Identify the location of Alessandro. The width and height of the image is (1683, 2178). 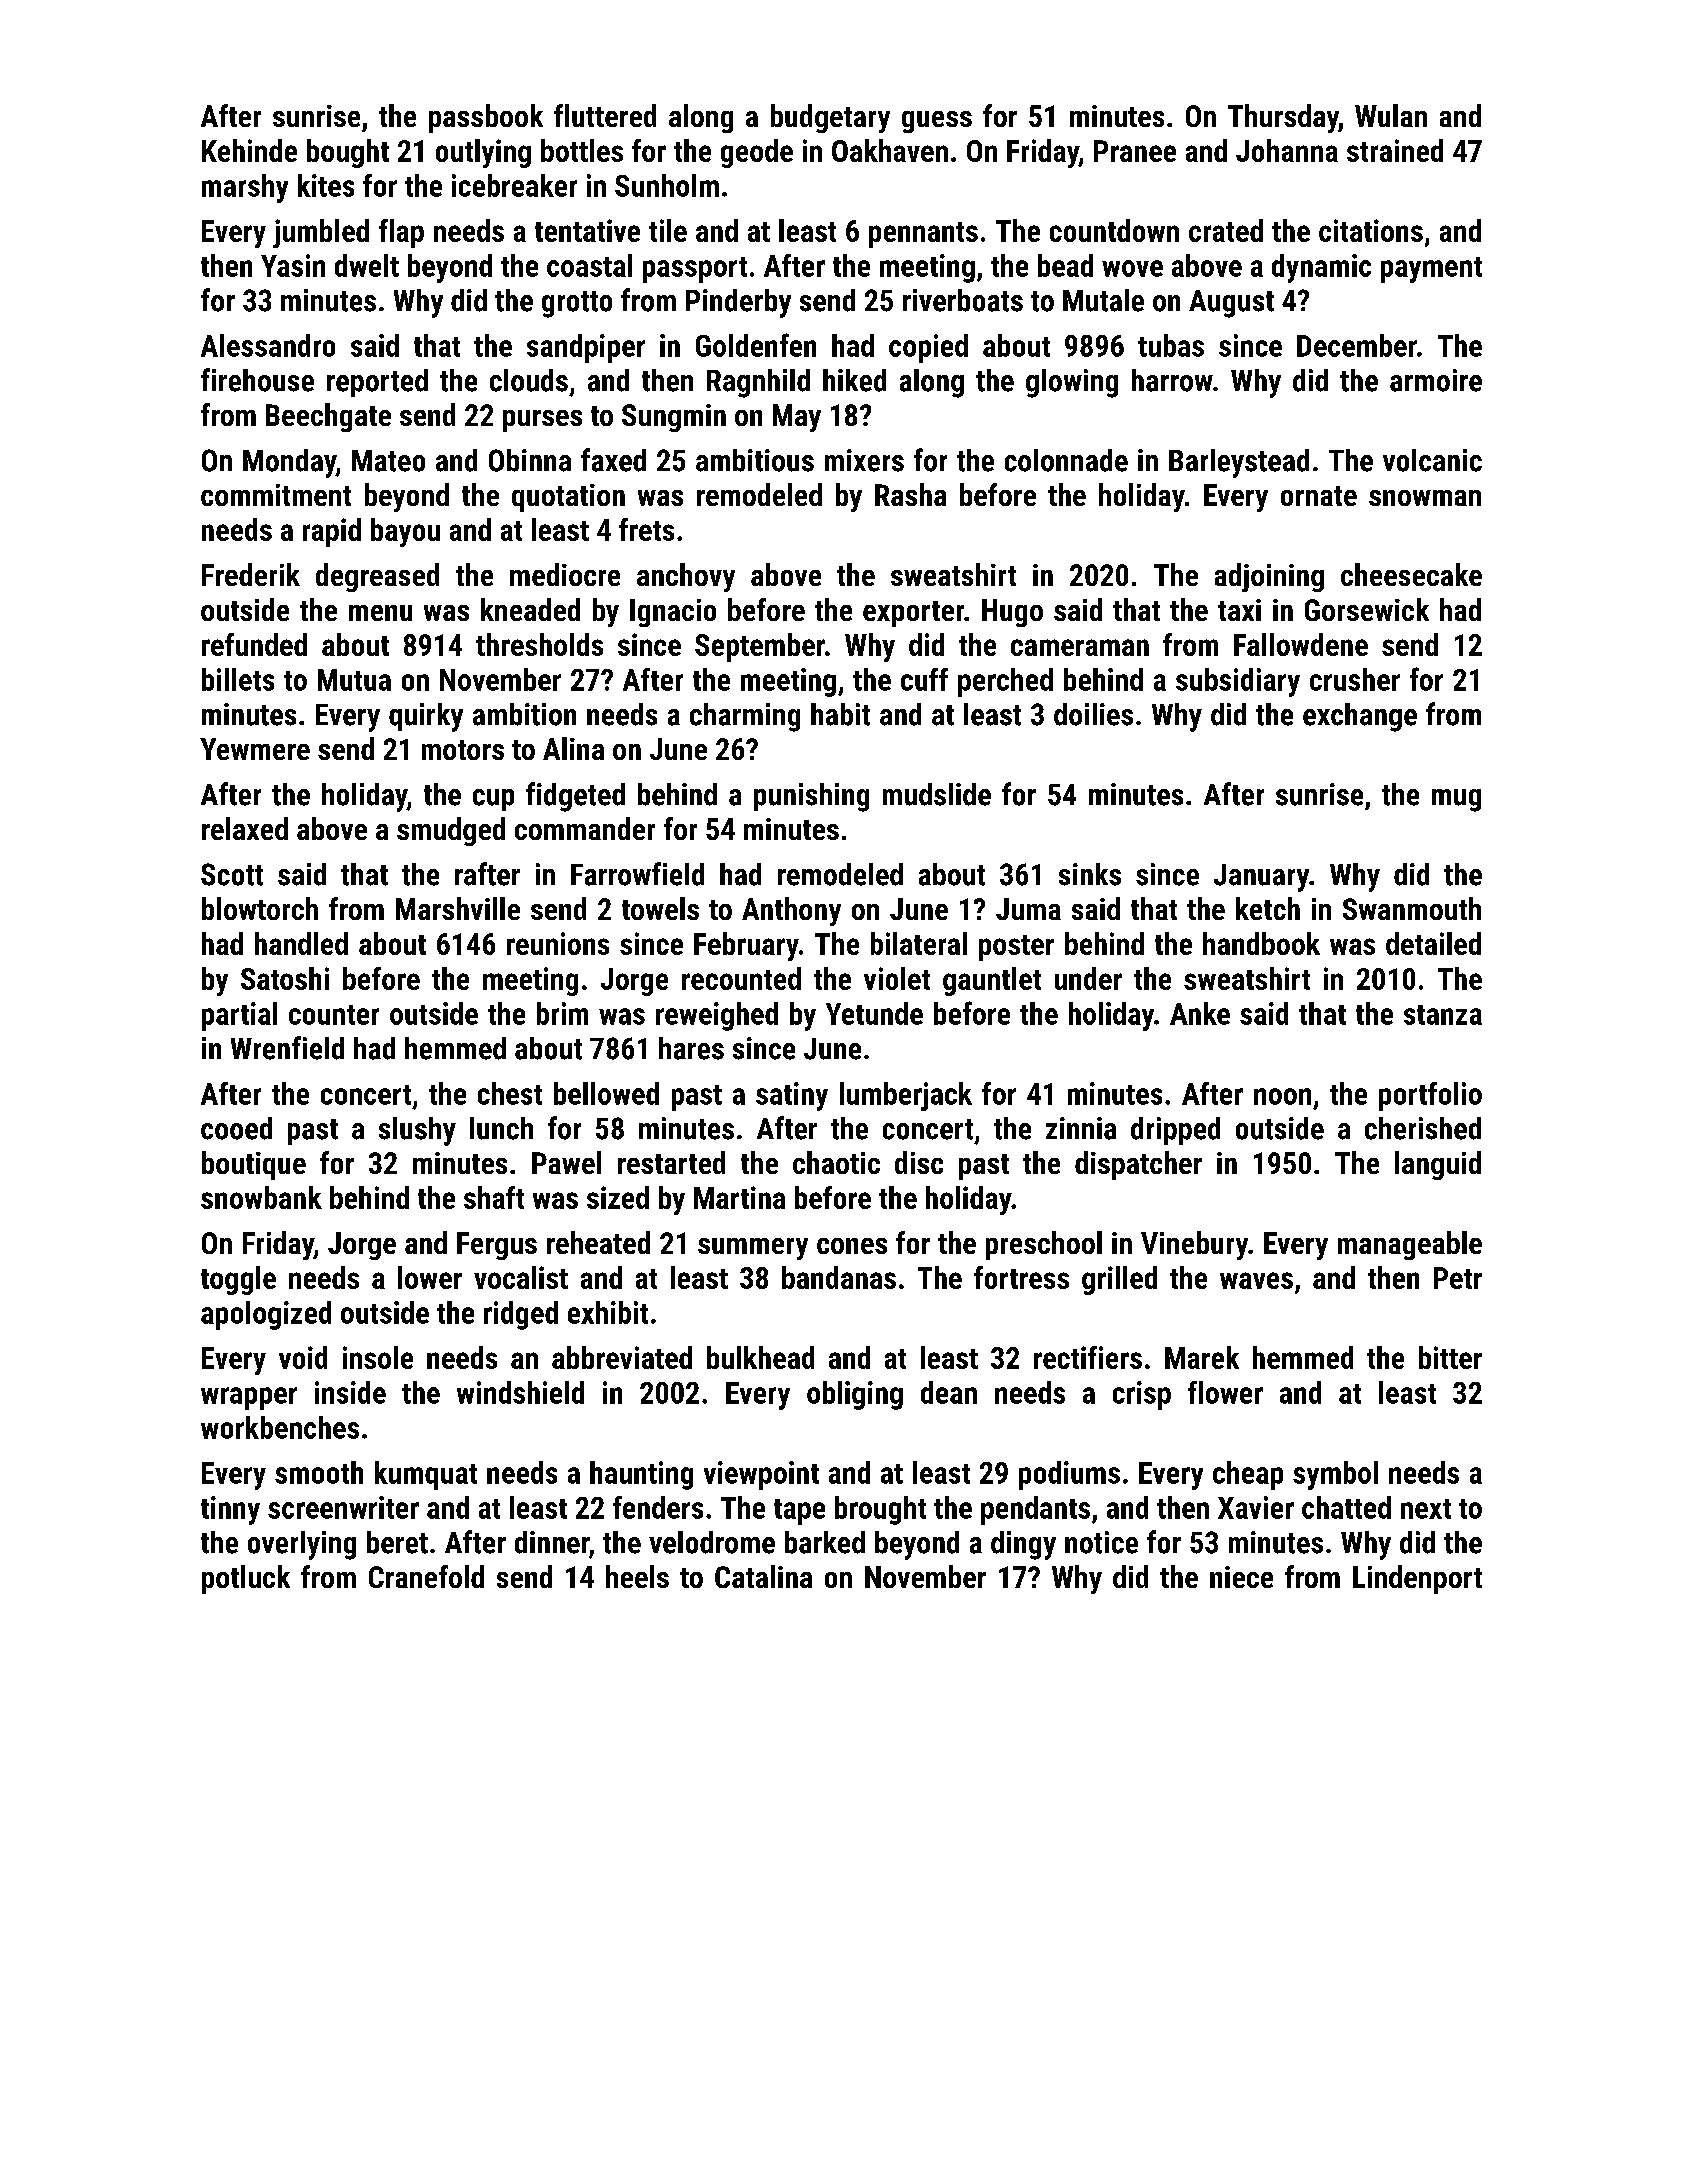
(268, 345).
